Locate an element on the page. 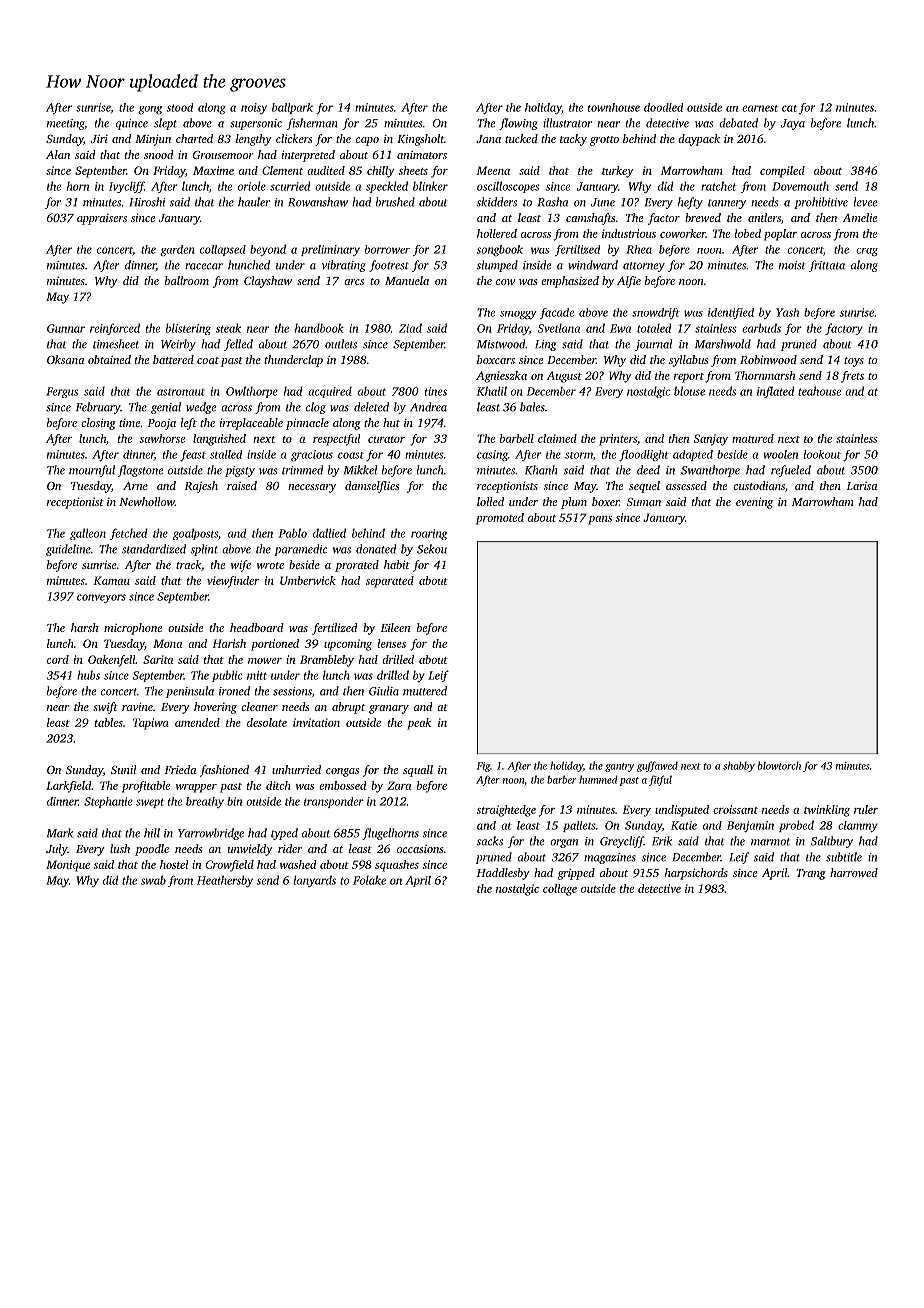 Image resolution: width=924 pixels, height=1308 pixels. townhouse is located at coordinates (614, 107).
